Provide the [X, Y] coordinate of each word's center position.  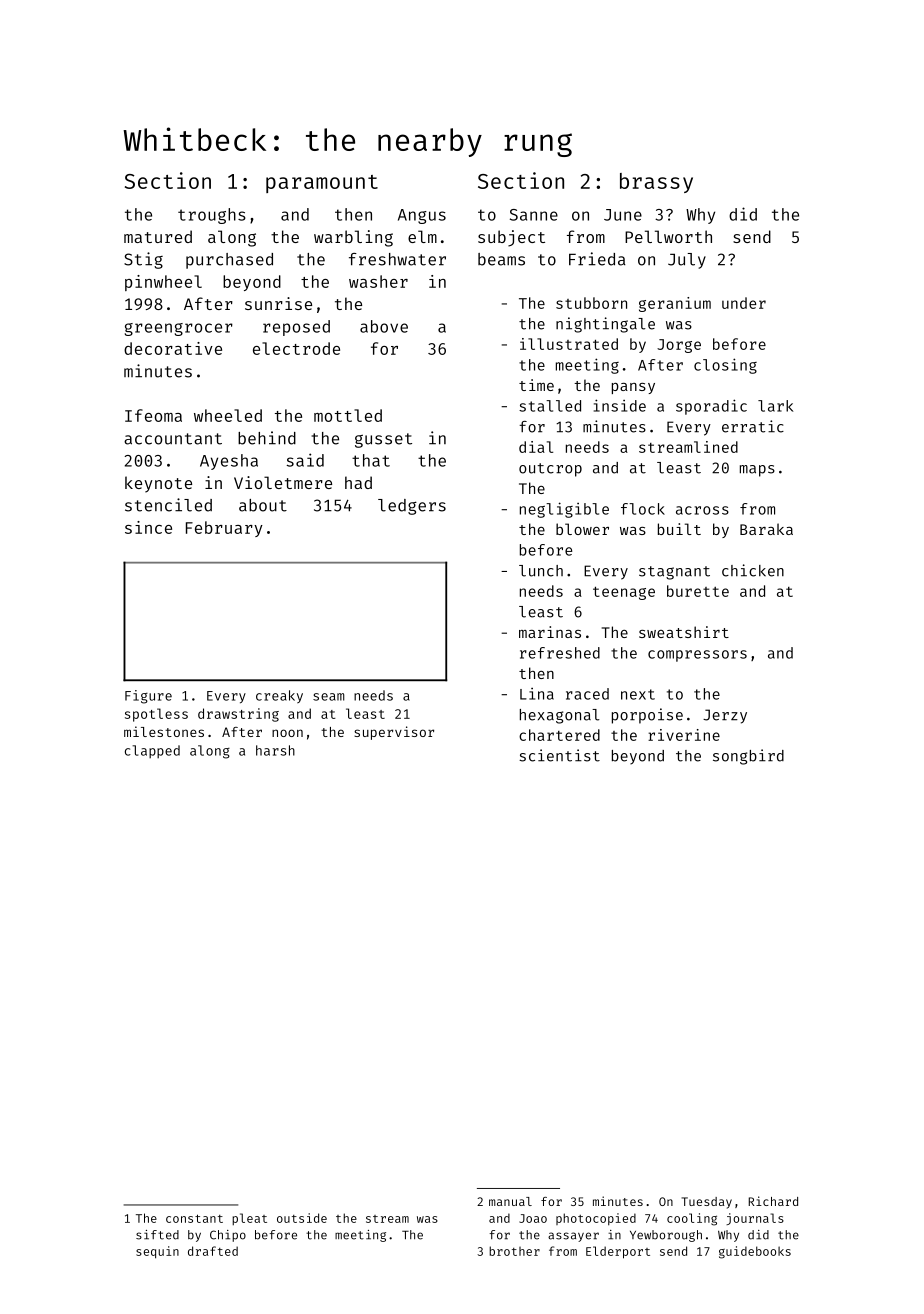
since [148, 527]
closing [725, 366]
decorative [173, 348]
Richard [773, 1201]
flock [643, 509]
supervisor [394, 733]
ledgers [412, 507]
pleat [249, 1219]
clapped [152, 751]
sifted [157, 1235]
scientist [559, 755]
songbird [748, 757]
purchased [229, 261]
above [384, 326]
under [744, 303]
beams [501, 259]
